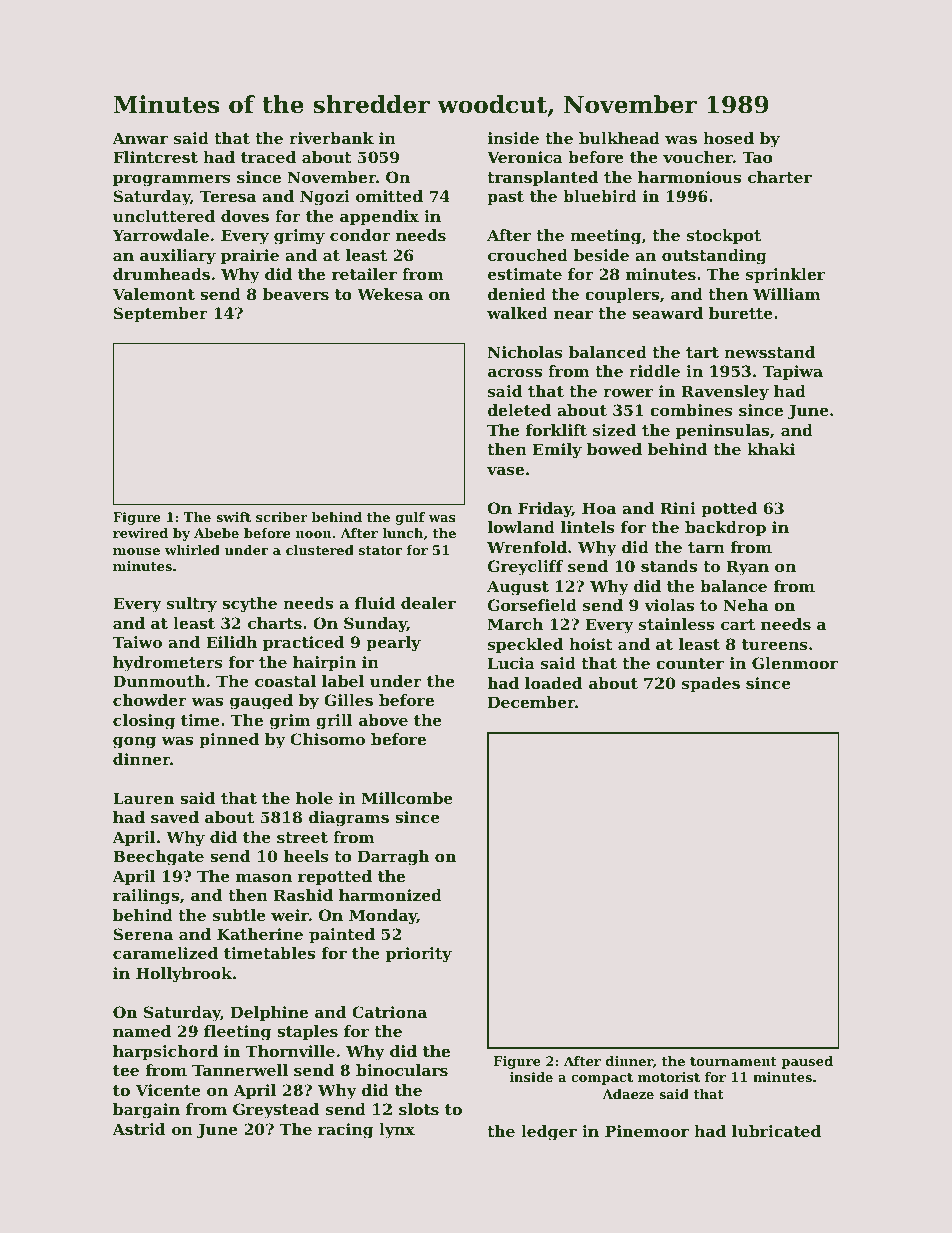  What do you see at coordinates (140, 533) in the image?
I see `rewired` at bounding box center [140, 533].
